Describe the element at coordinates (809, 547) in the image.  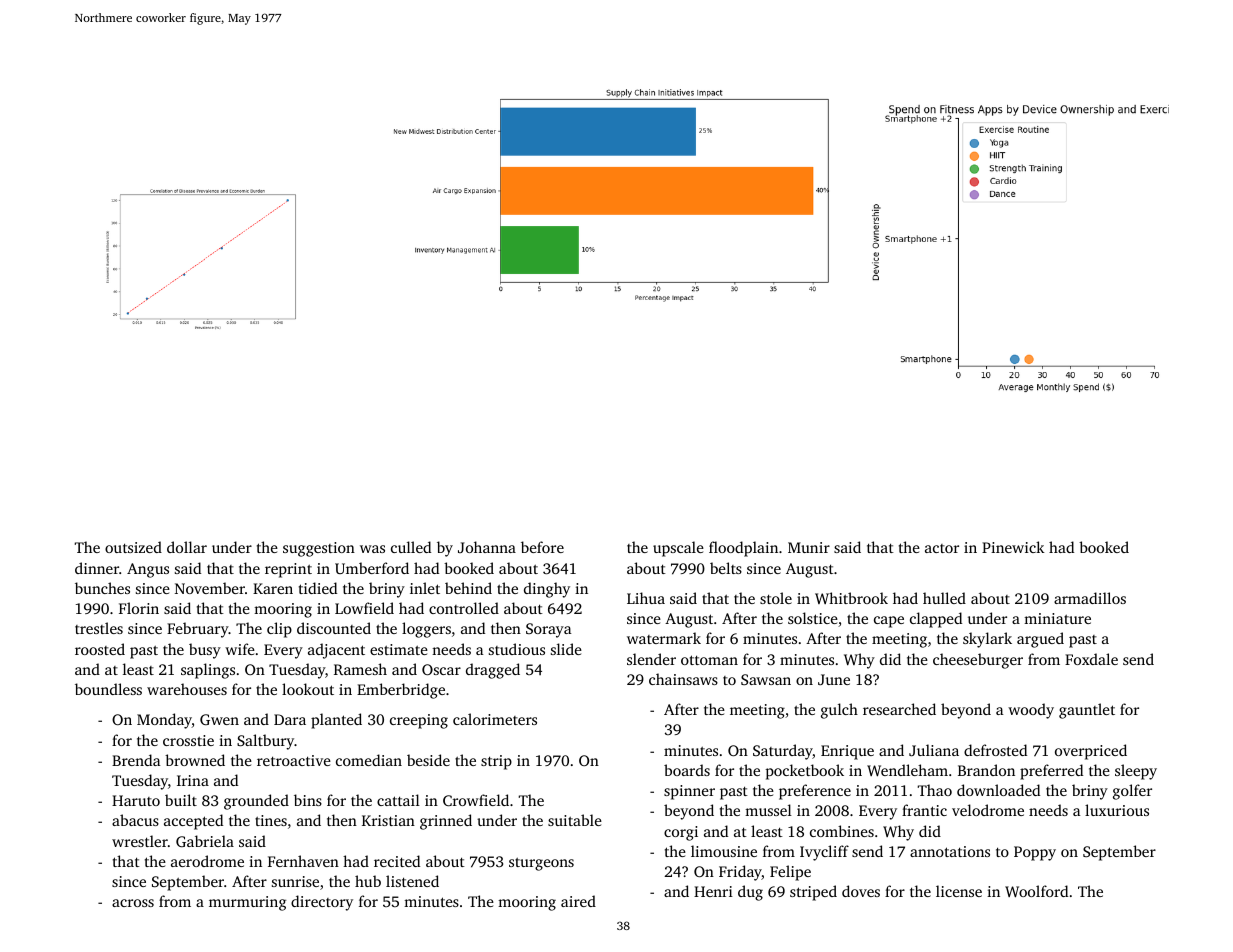
I see `Munir` at that location.
